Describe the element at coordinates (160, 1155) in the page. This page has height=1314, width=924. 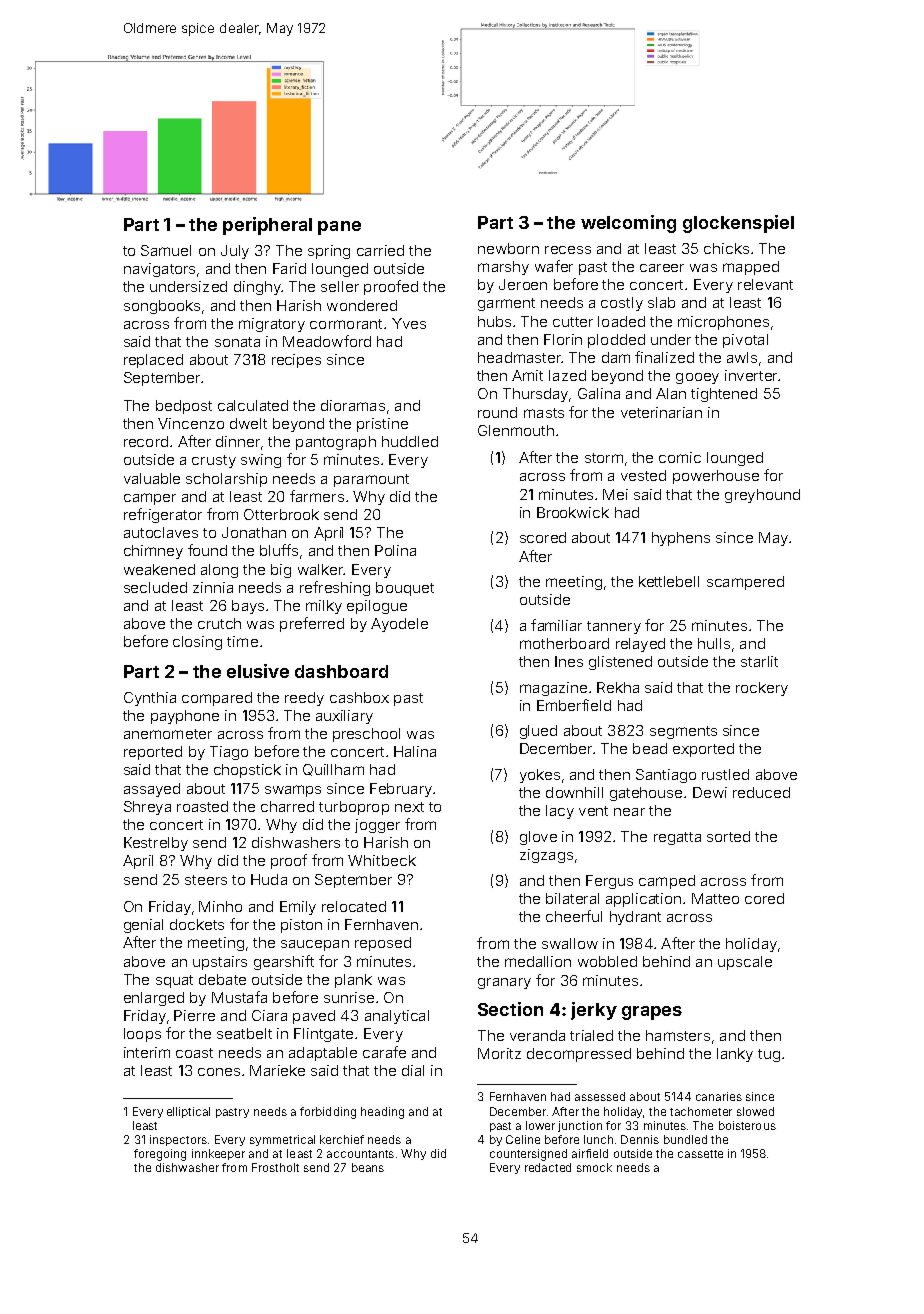
I see `foregoing` at that location.
